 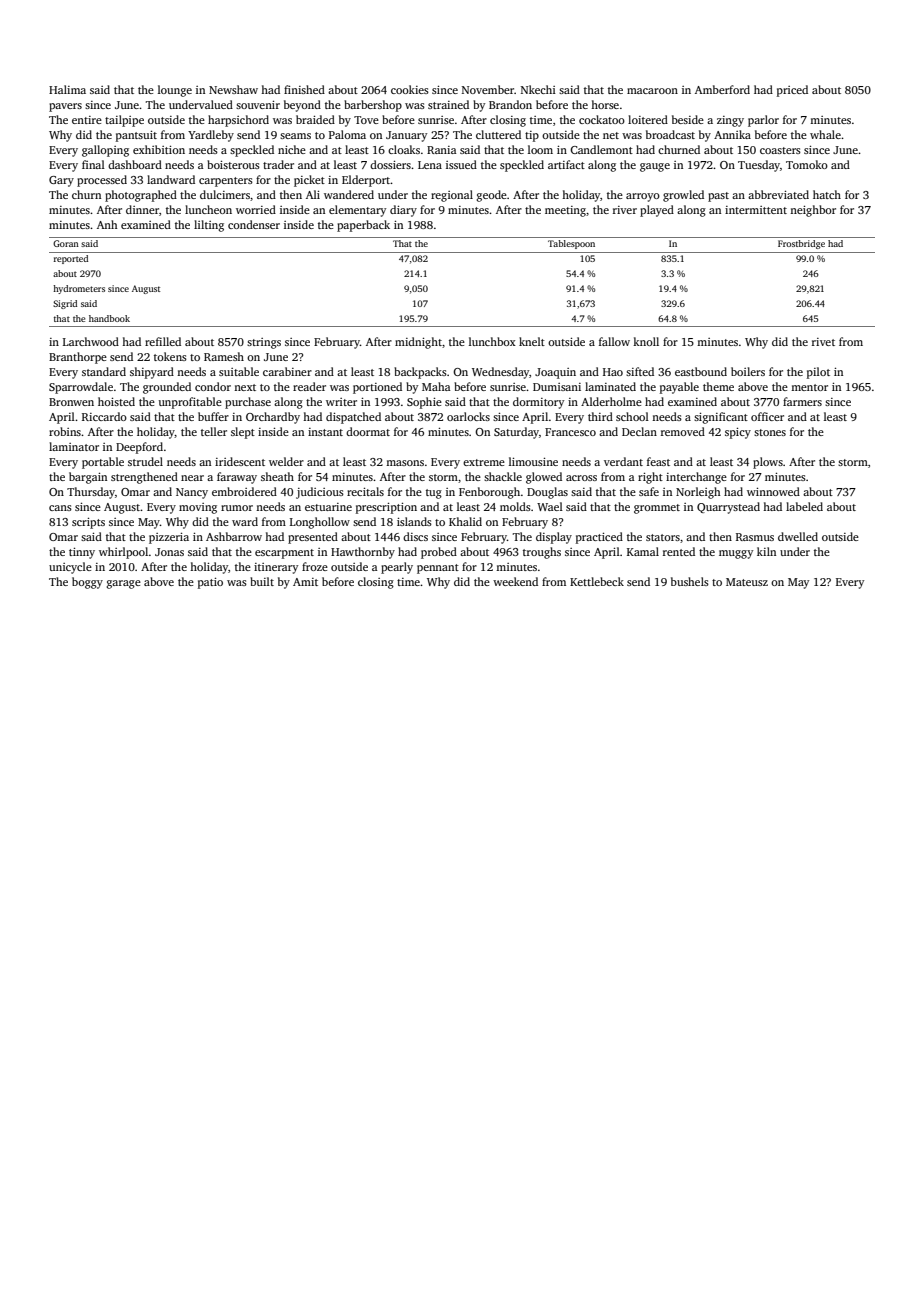 What do you see at coordinates (175, 91) in the screenshot?
I see `lounge` at bounding box center [175, 91].
